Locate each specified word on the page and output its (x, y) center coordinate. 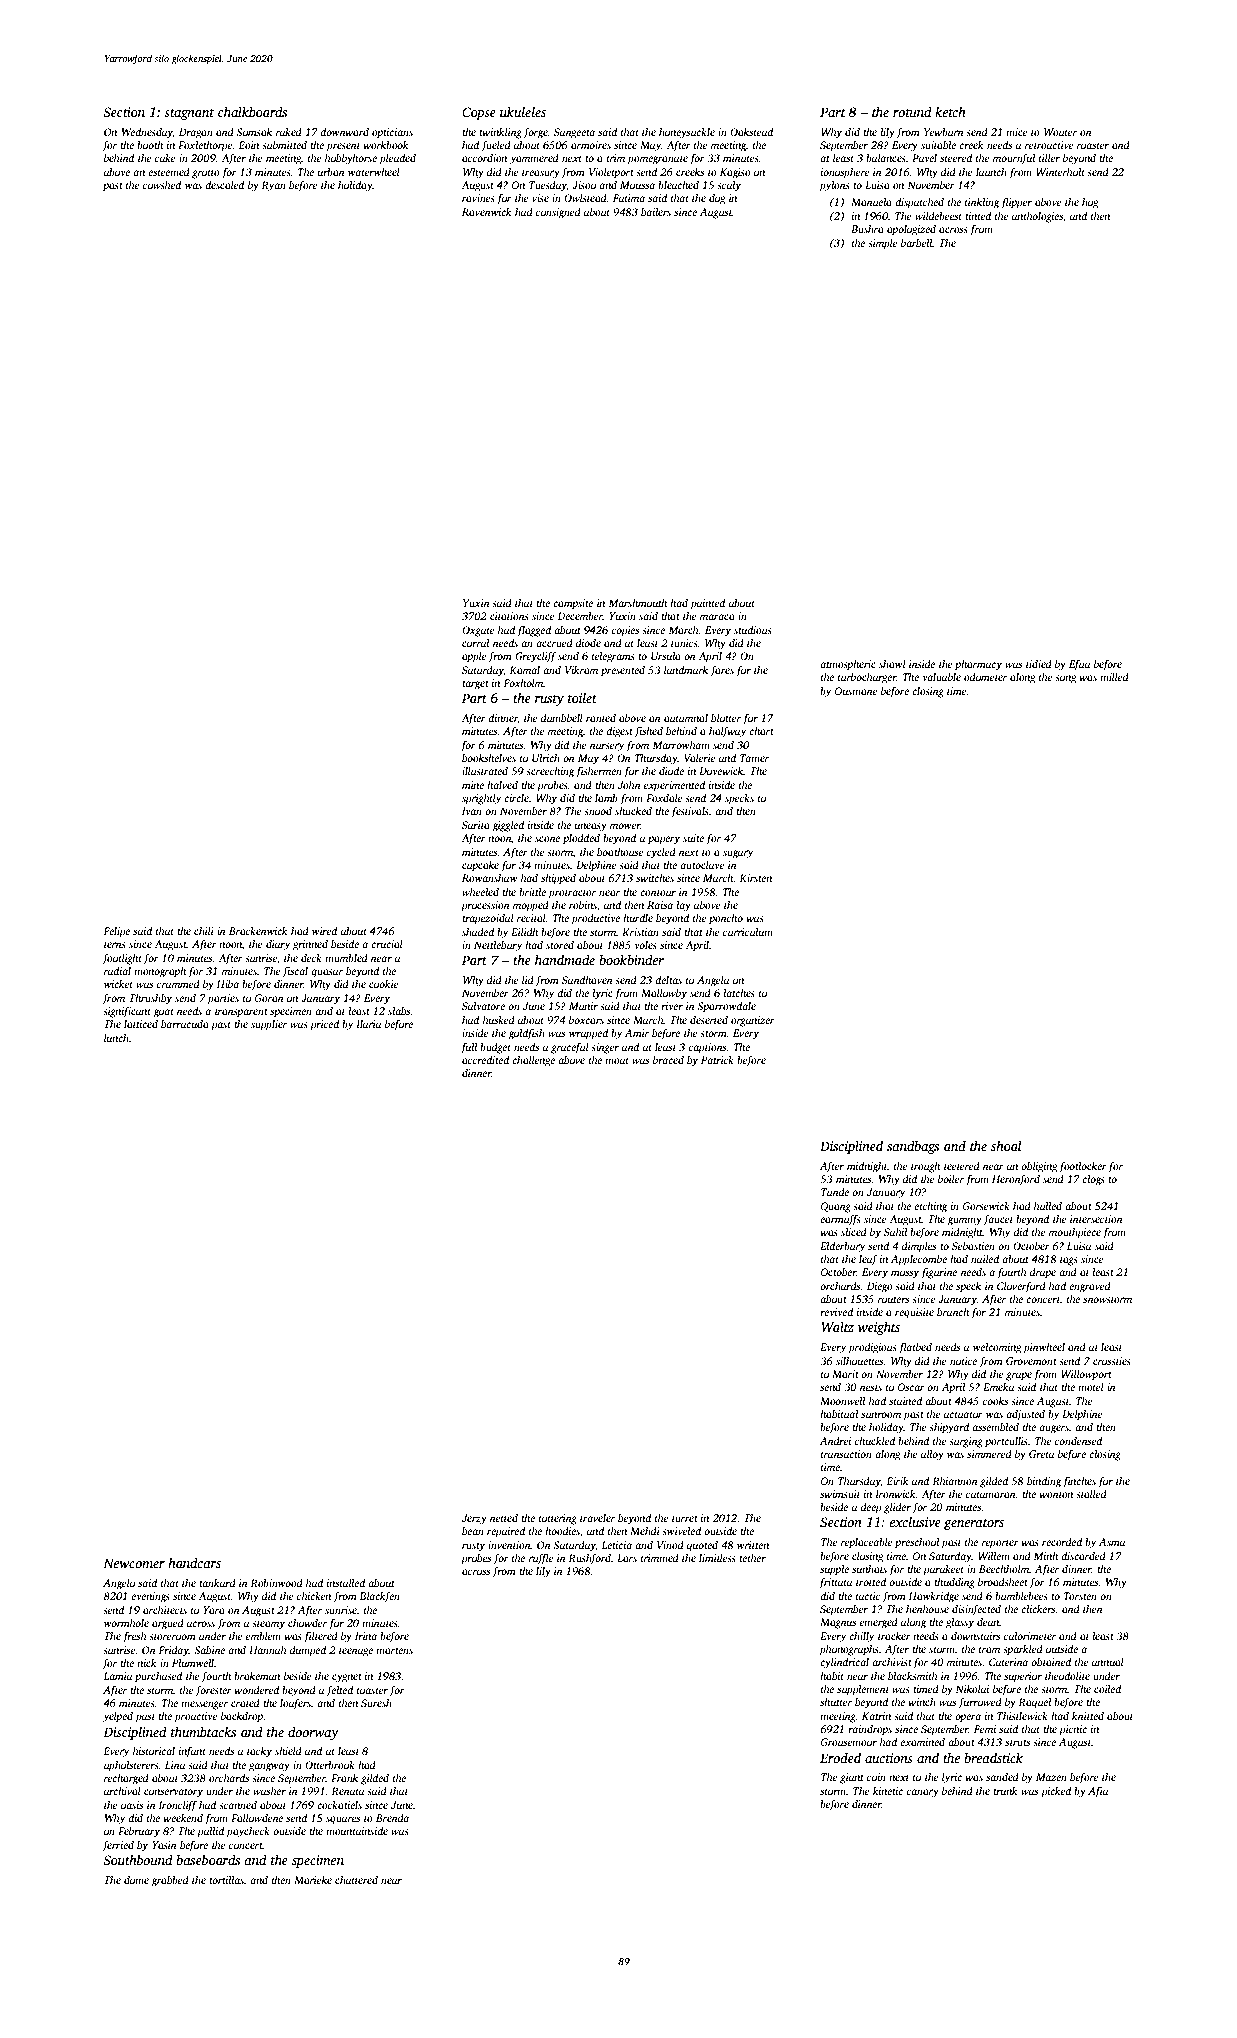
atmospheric (848, 665)
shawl (892, 664)
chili (204, 931)
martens (394, 1650)
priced (324, 1025)
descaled (224, 185)
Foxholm (523, 683)
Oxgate (478, 631)
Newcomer (134, 1563)
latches (739, 993)
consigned (558, 213)
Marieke (313, 1880)
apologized (911, 230)
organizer (753, 1021)
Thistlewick (1022, 1716)
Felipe (116, 932)
